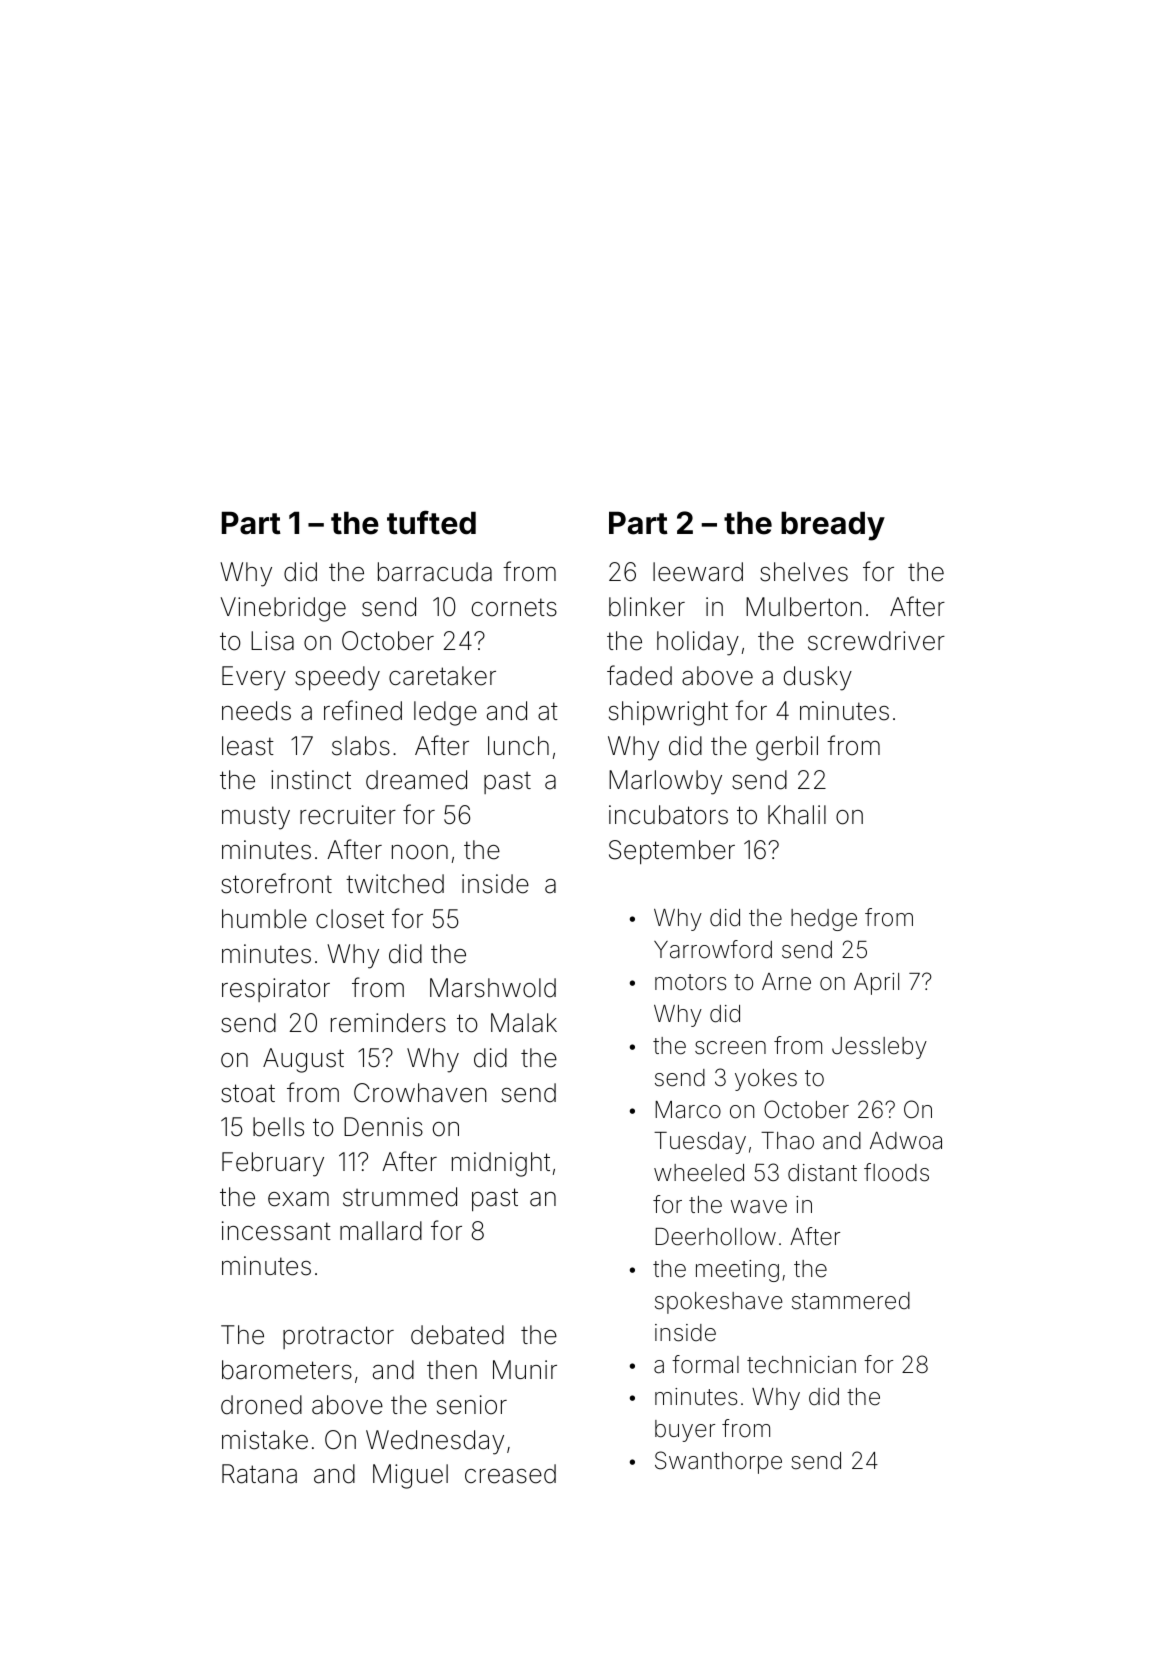 This screenshot has width=1165, height=1654. What do you see at coordinates (668, 713) in the screenshot?
I see `shipwright` at bounding box center [668, 713].
